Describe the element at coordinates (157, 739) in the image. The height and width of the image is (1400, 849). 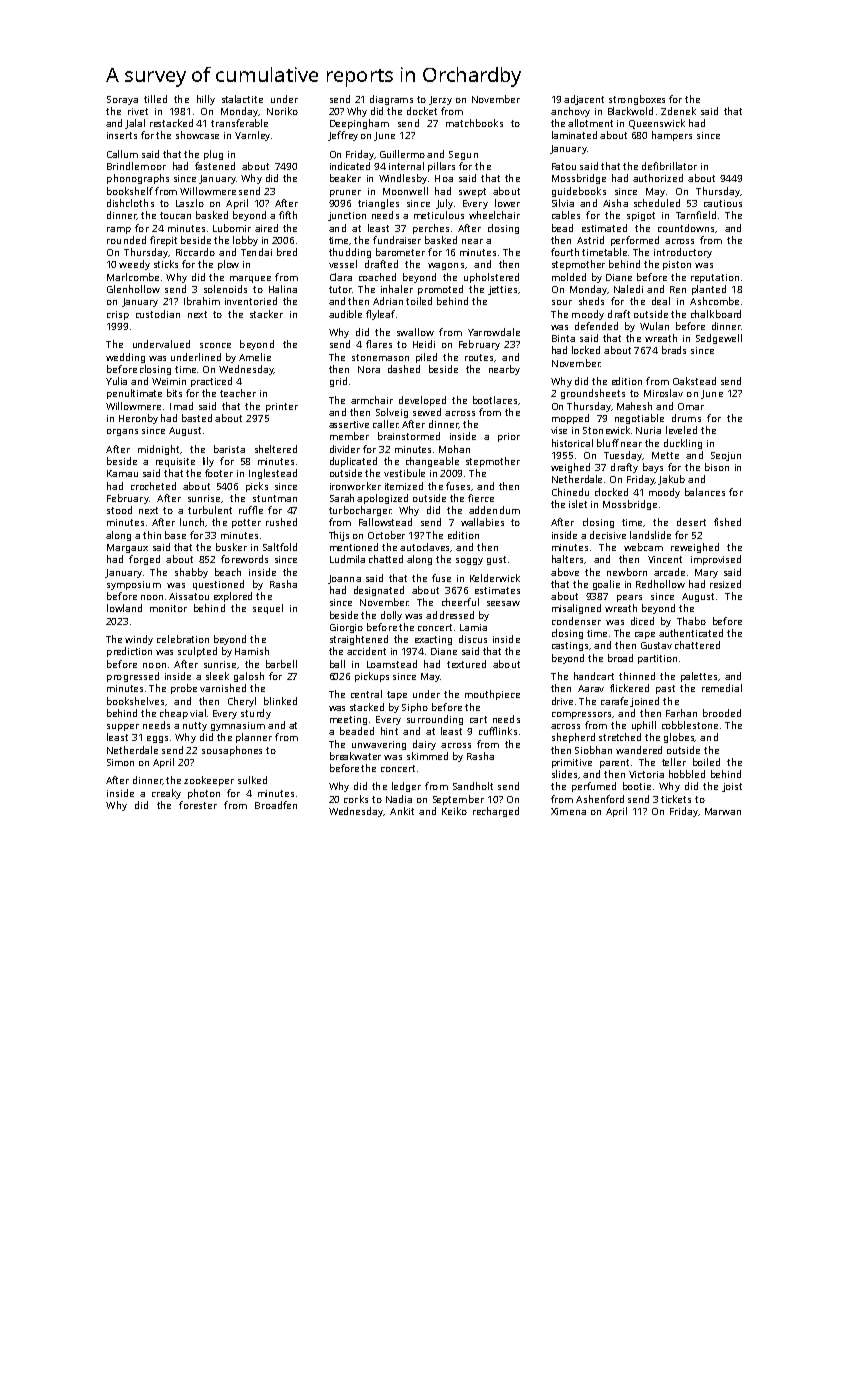
I see `eggs` at that location.
